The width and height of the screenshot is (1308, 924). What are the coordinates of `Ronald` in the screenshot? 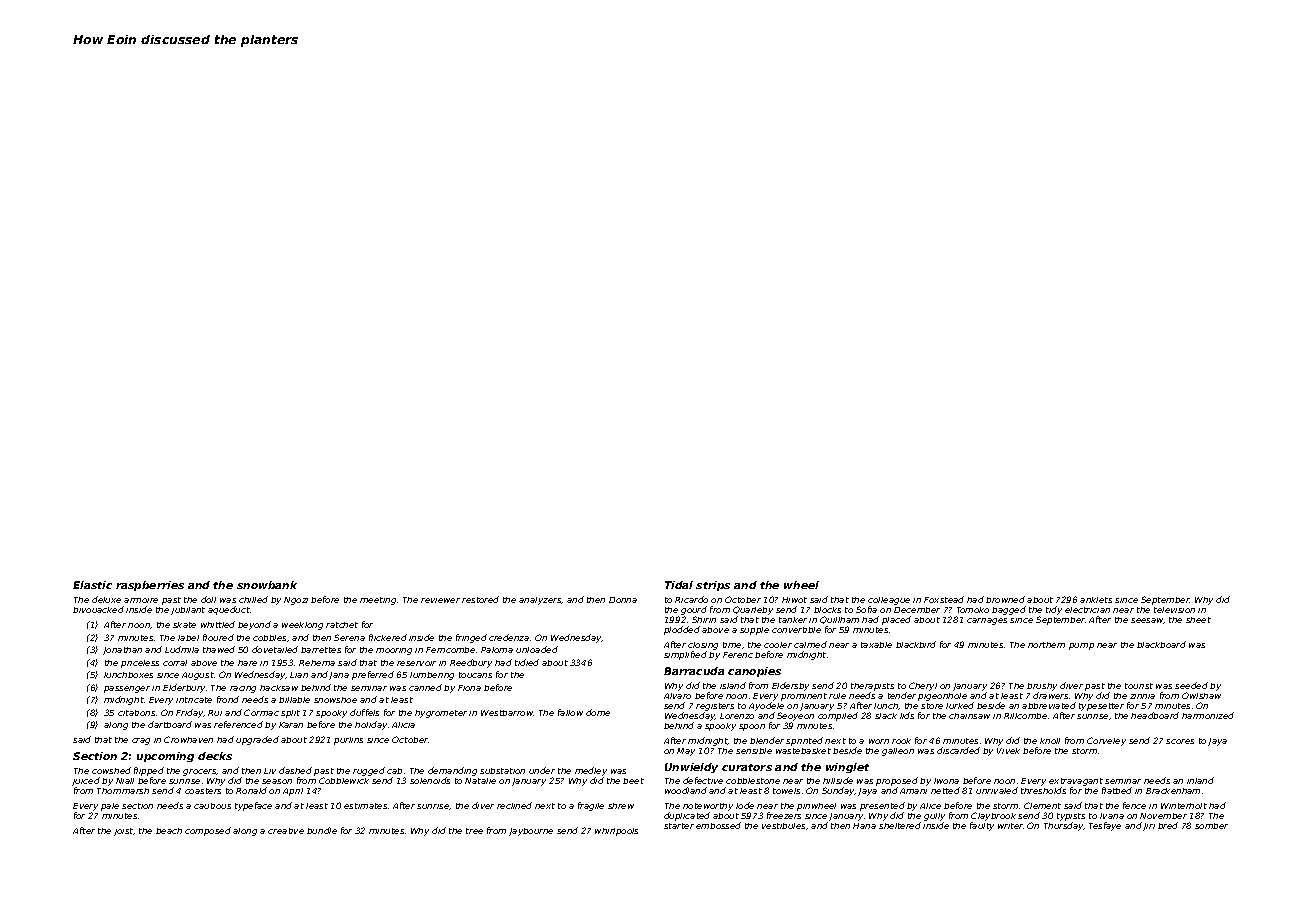 It's located at (251, 790).
